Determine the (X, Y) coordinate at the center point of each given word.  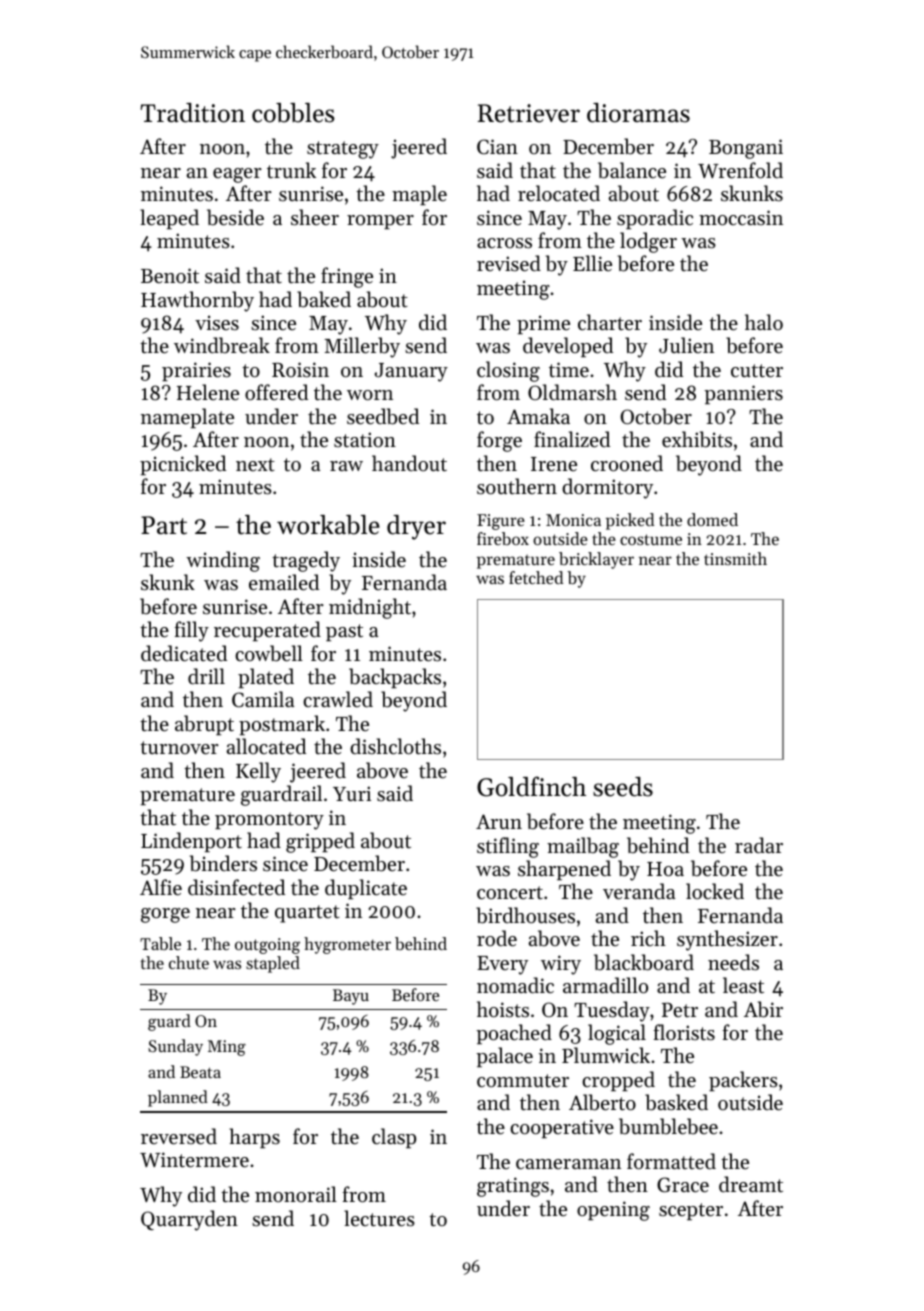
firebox (503, 538)
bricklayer (596, 560)
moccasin (741, 218)
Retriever (529, 113)
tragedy (306, 561)
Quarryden (189, 1220)
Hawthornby (197, 301)
